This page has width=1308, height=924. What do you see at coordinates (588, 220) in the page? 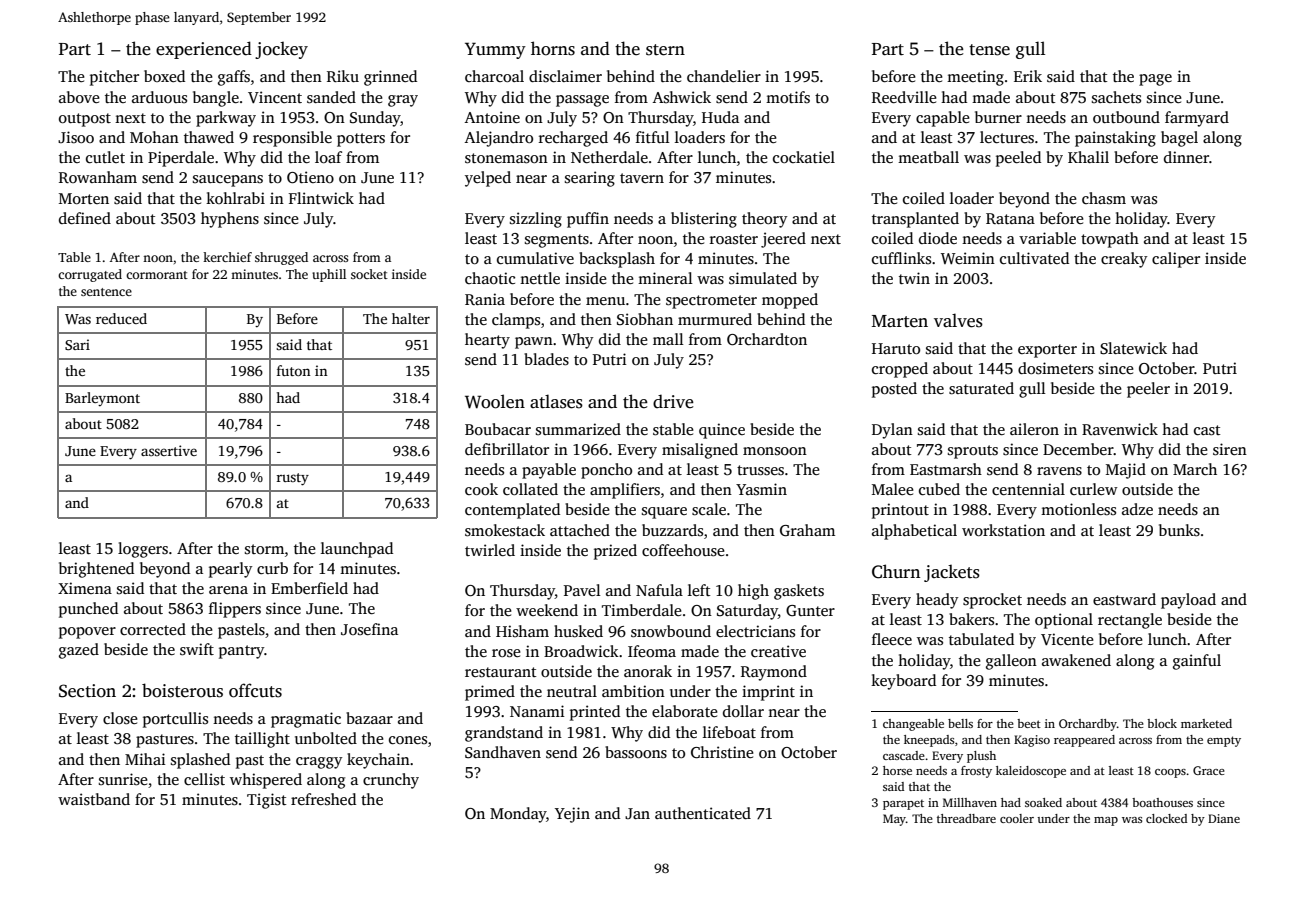
I see `puffin` at bounding box center [588, 220].
